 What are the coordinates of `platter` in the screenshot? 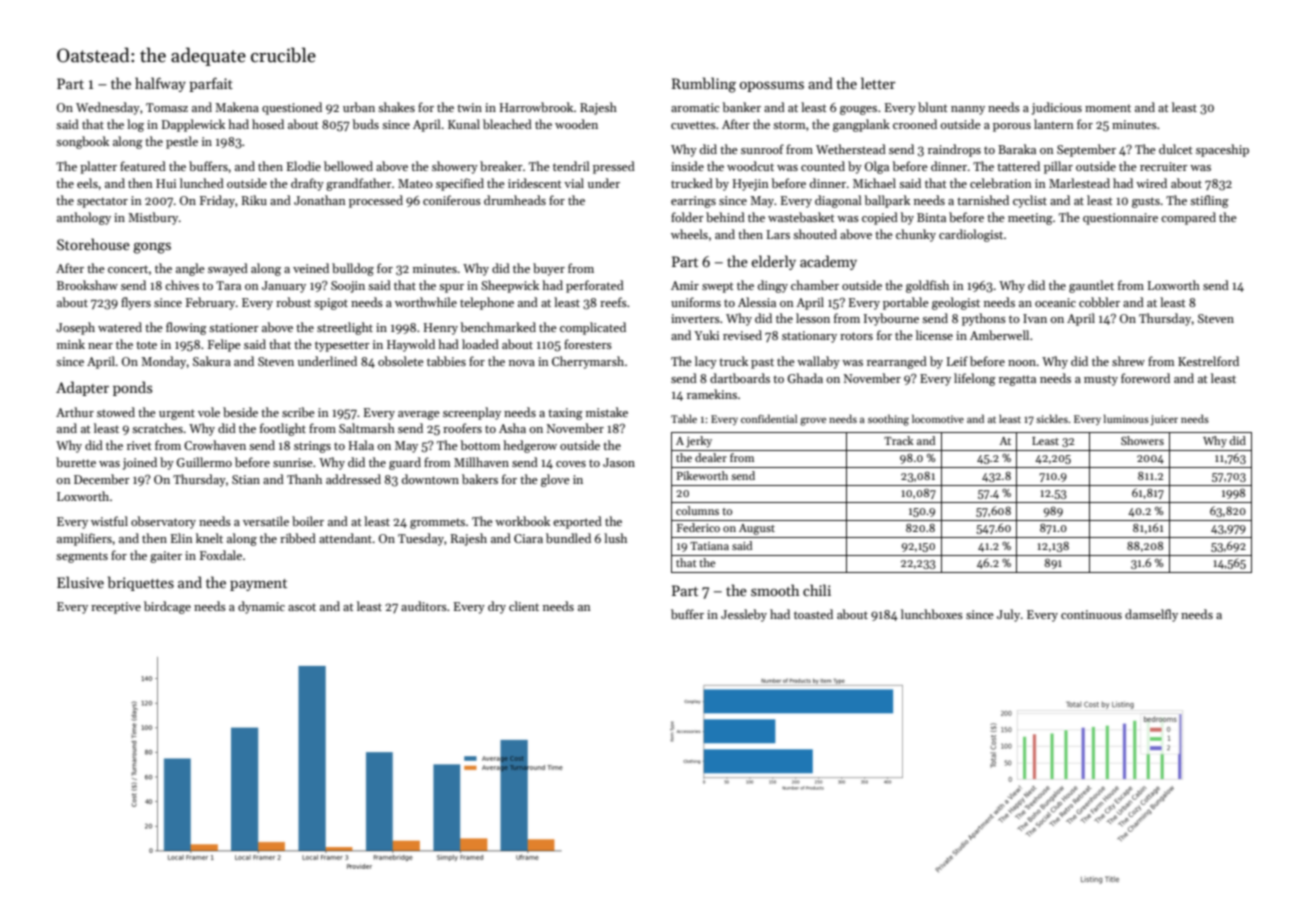 It's located at (98, 167).
